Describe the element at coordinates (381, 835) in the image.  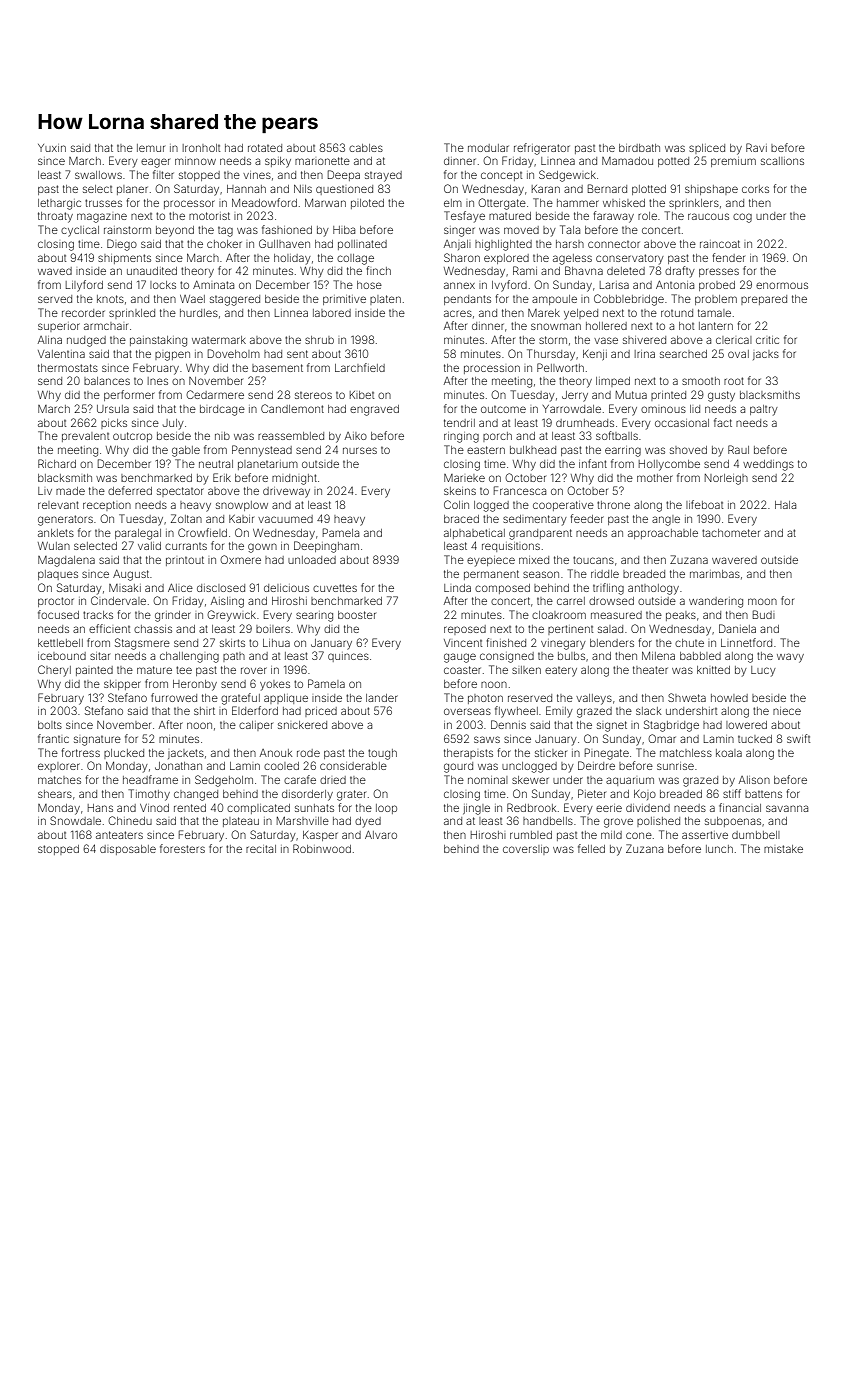
I see `Alvaro` at that location.
